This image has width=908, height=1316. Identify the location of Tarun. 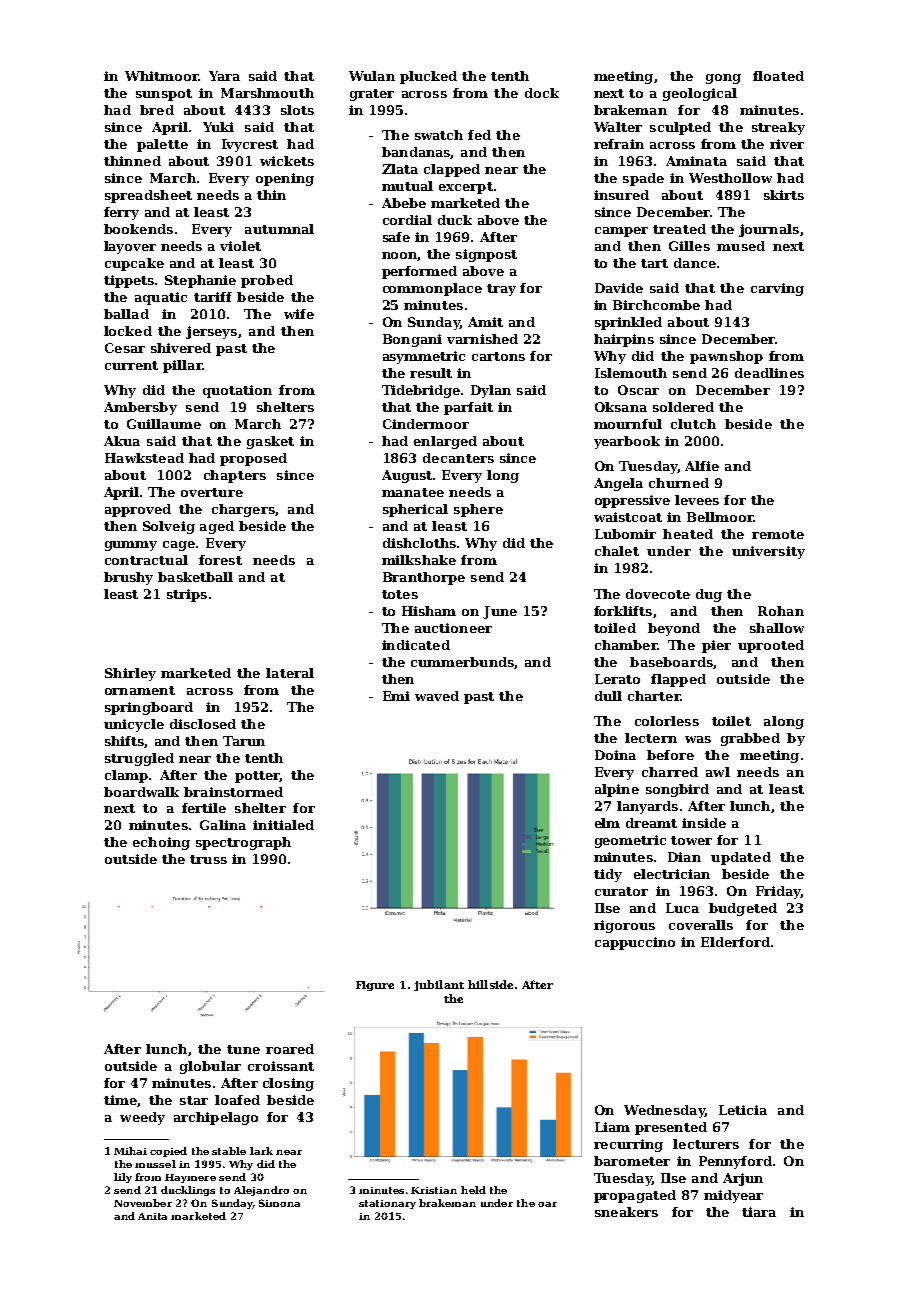
(244, 741).
